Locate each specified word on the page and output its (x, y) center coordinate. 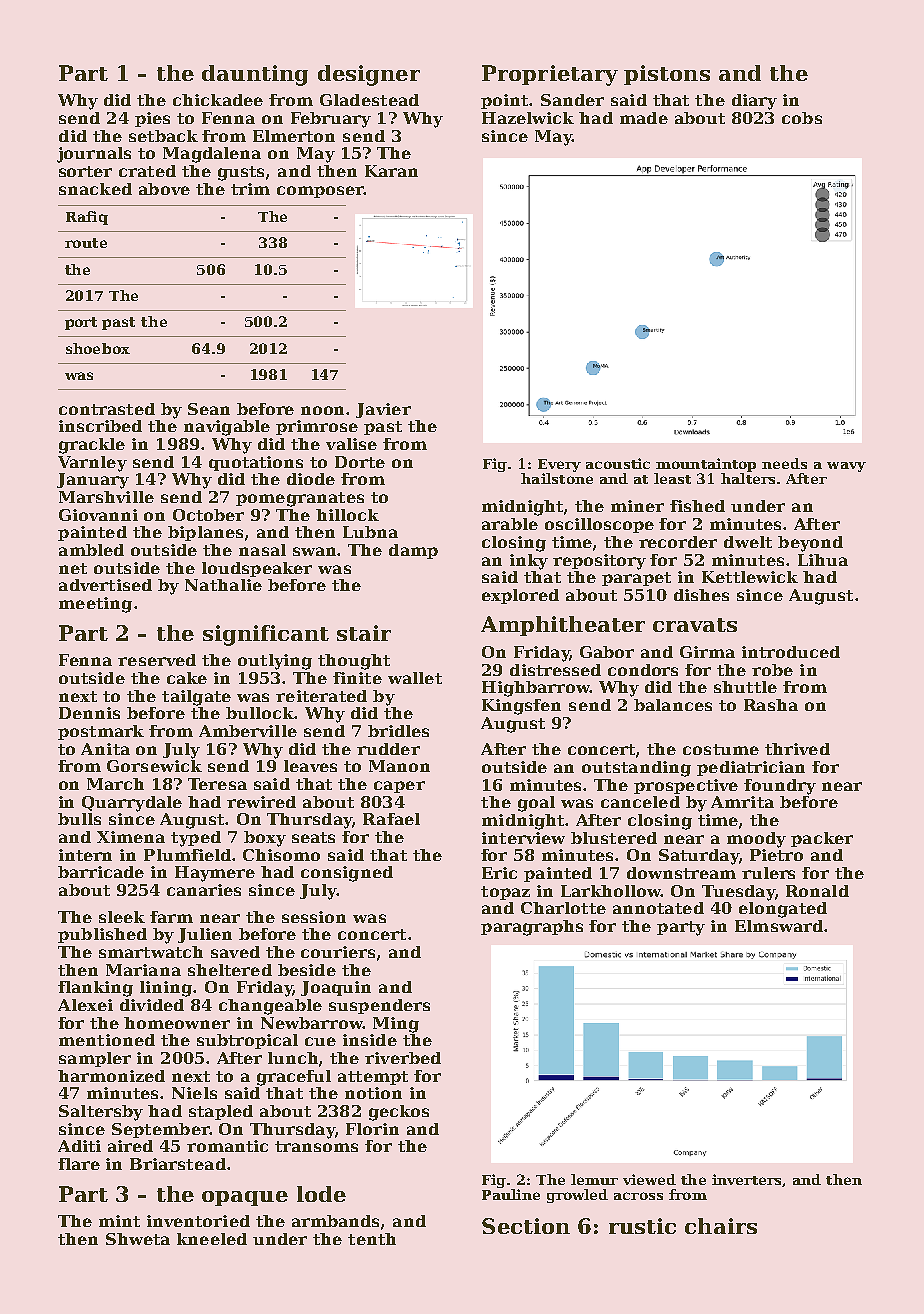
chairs (721, 1226)
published (102, 935)
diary (754, 102)
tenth (372, 1239)
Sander (572, 100)
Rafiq (87, 218)
